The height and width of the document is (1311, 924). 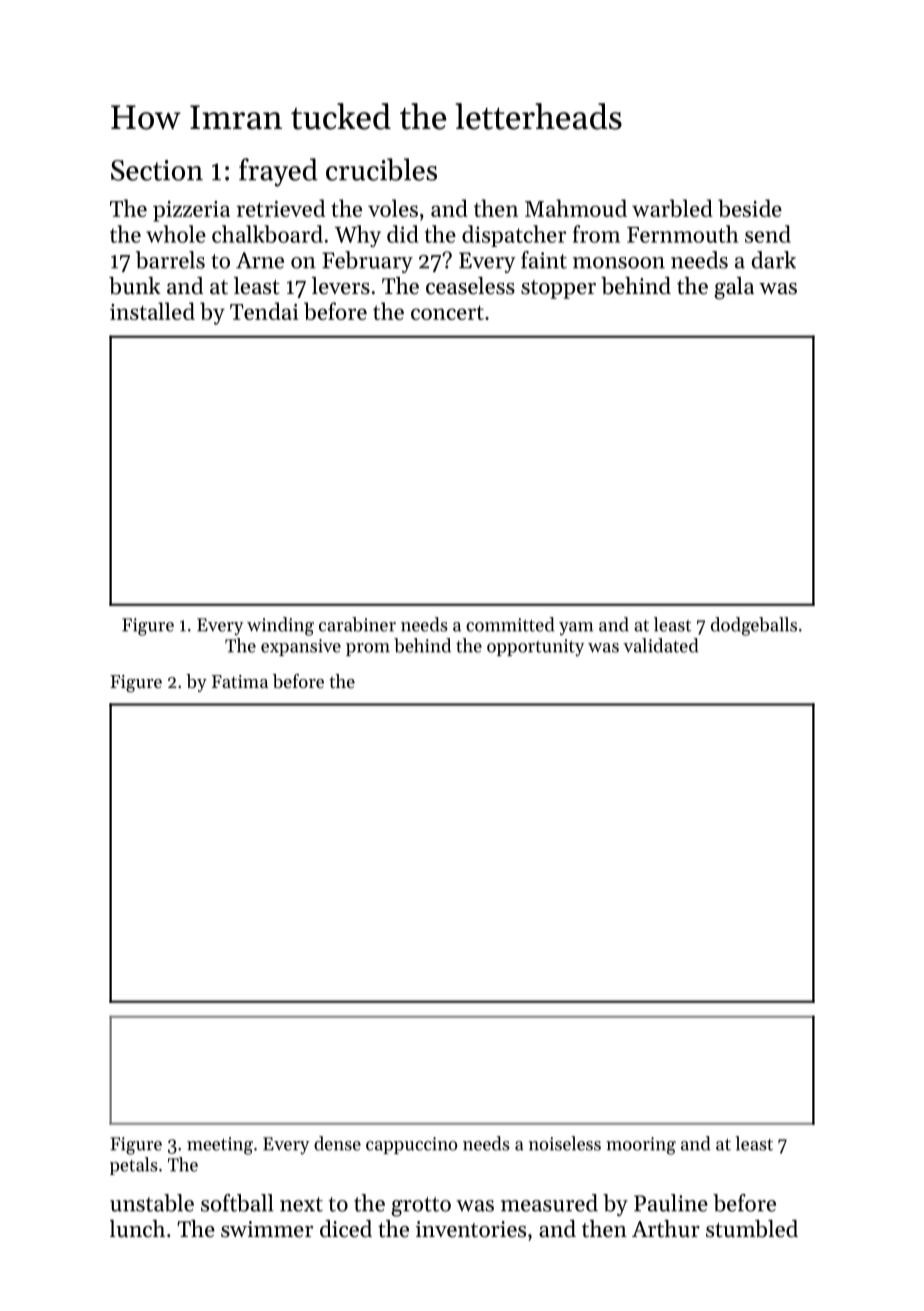 What do you see at coordinates (278, 172) in the document?
I see `frayed` at bounding box center [278, 172].
